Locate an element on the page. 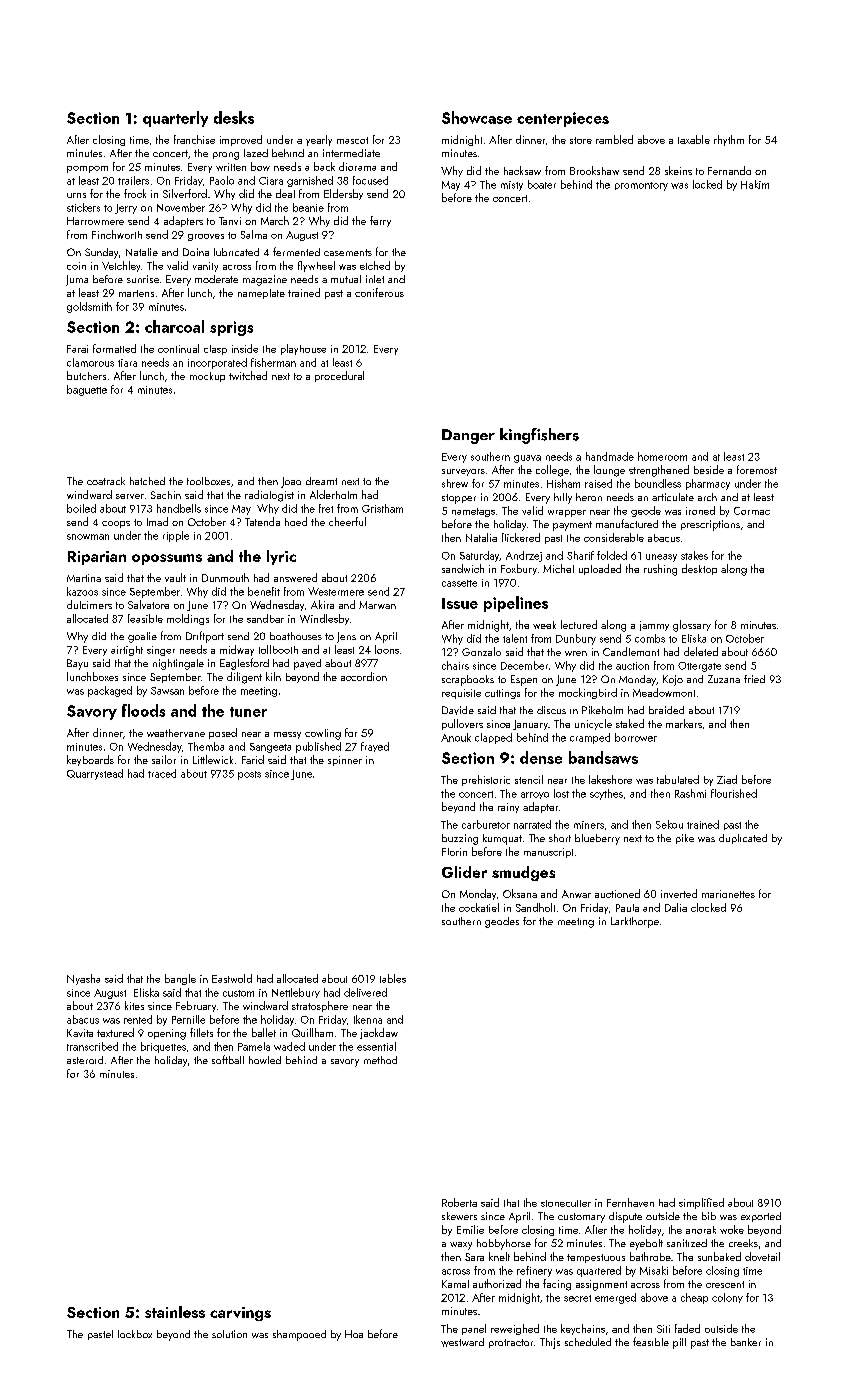  marionettes is located at coordinates (728, 894).
